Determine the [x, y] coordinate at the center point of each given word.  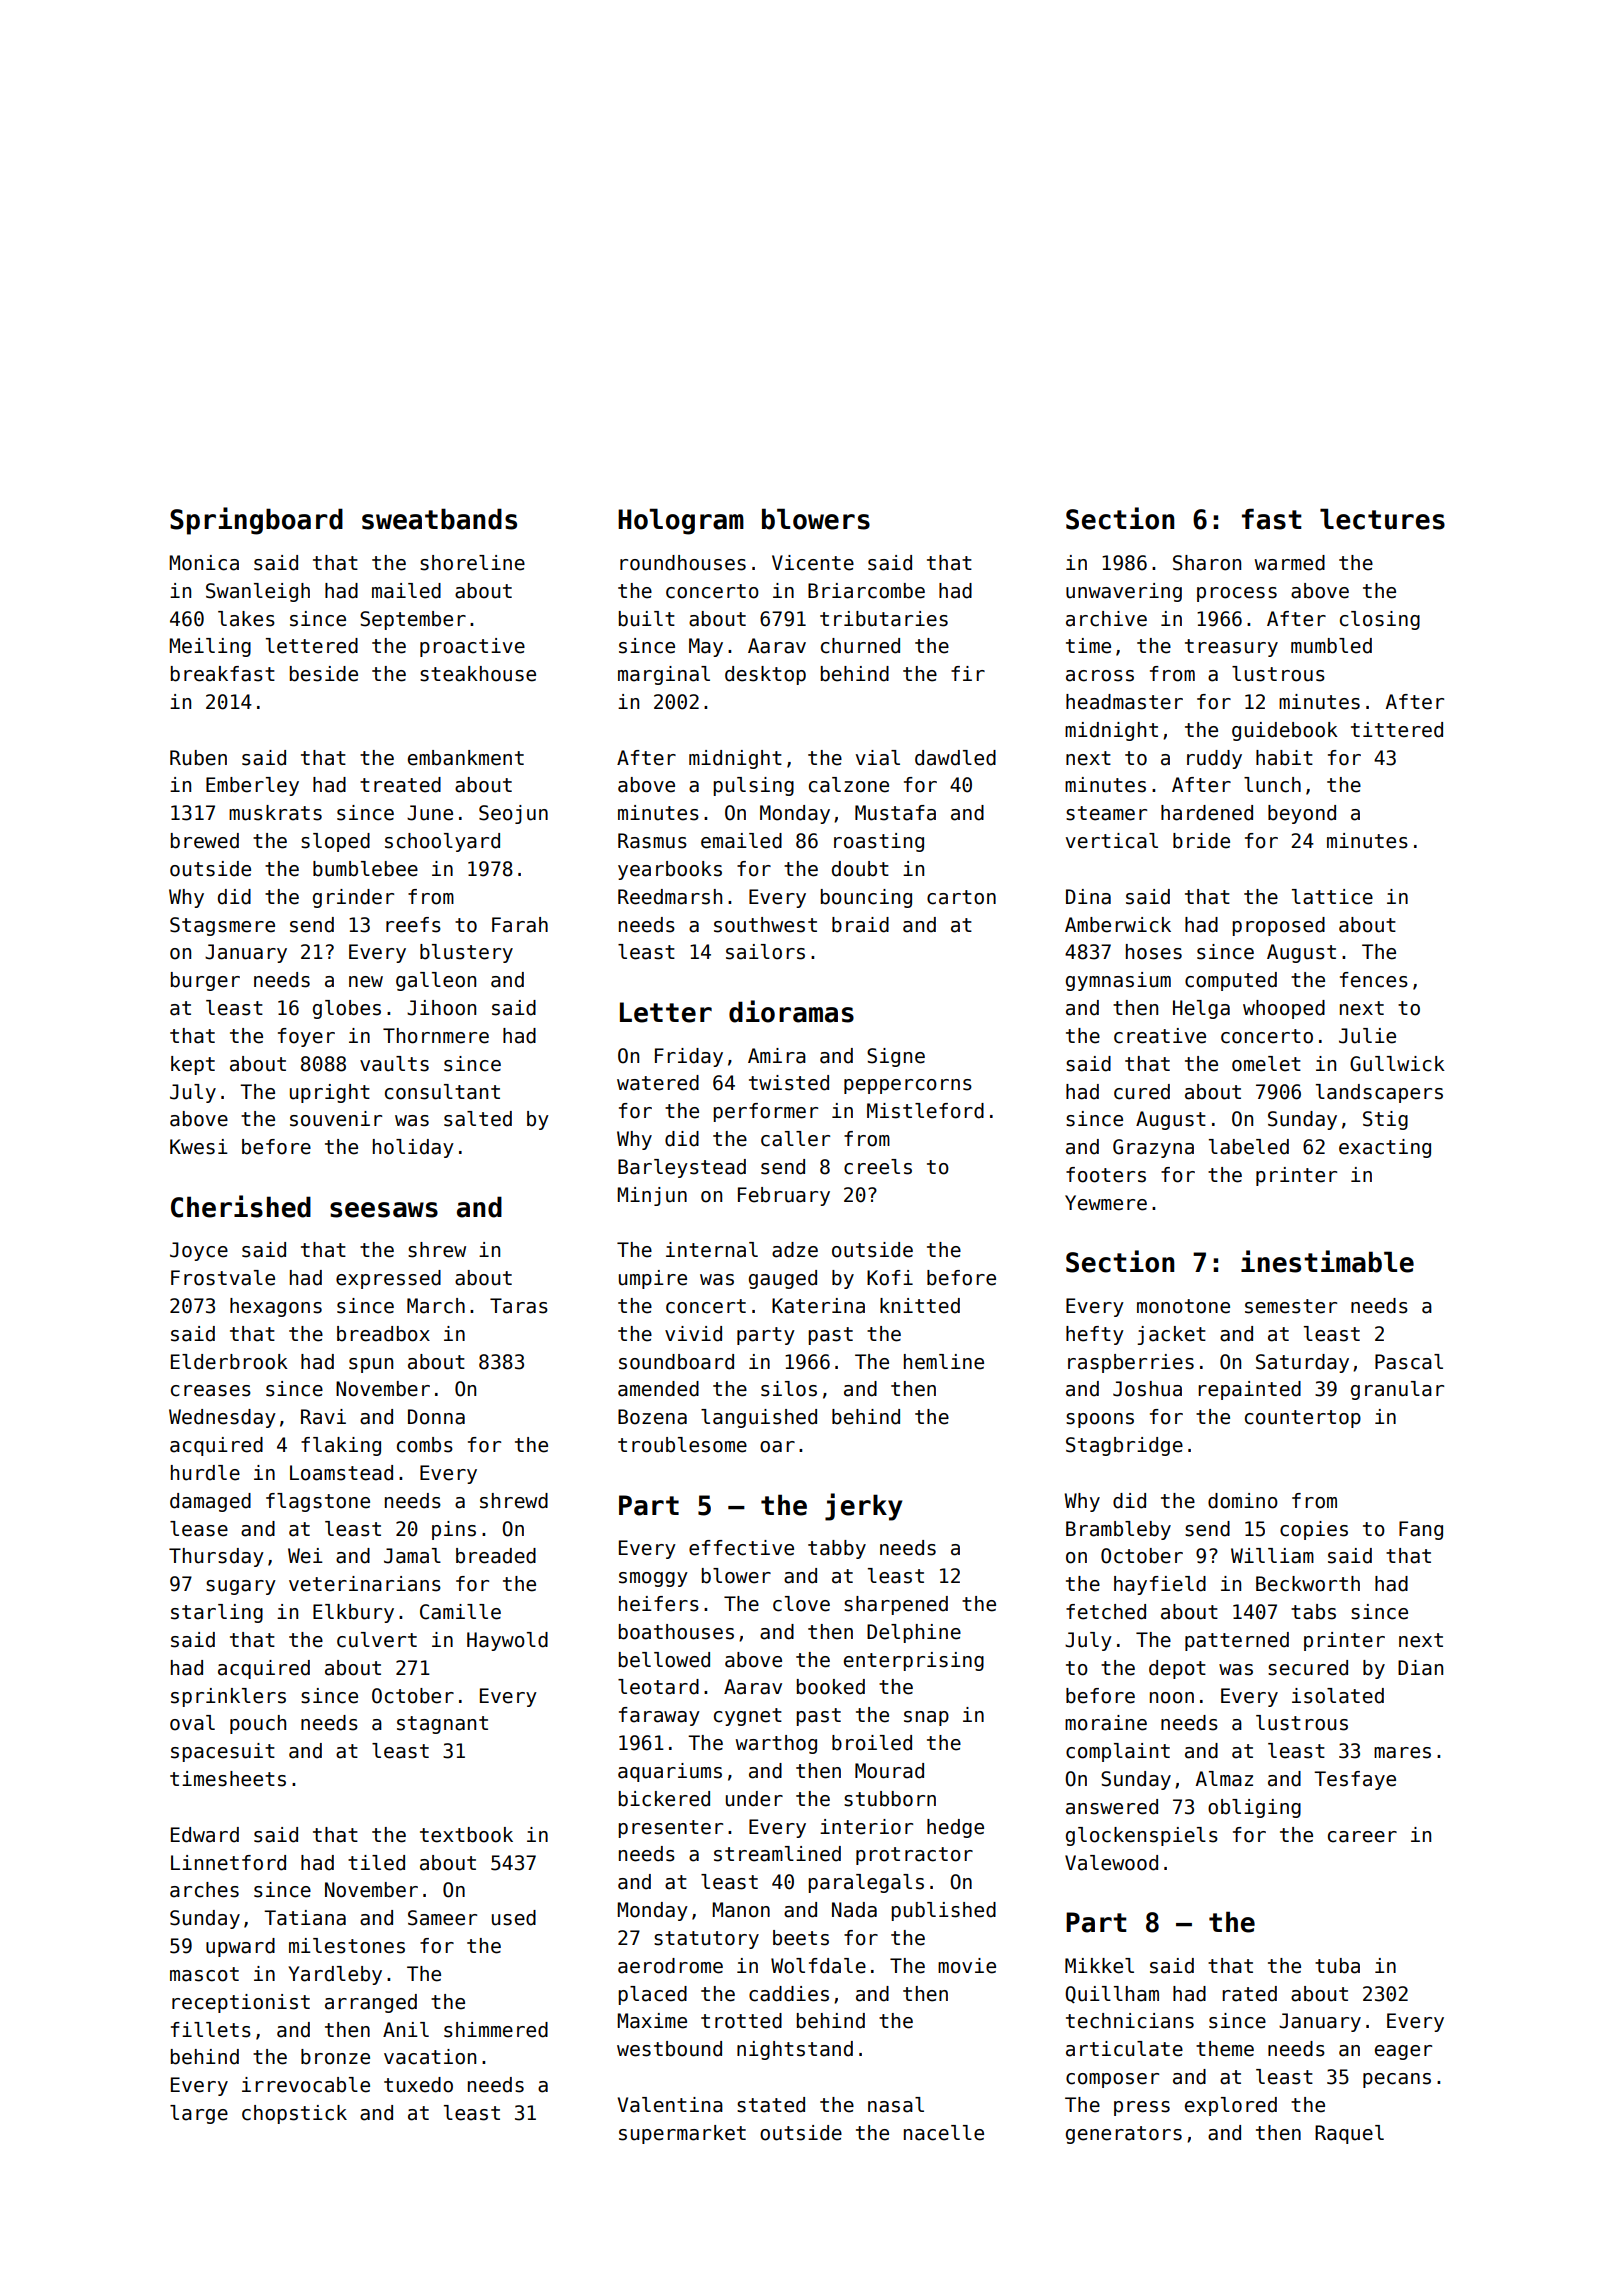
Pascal [1409, 1362]
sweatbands [439, 519]
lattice [1332, 897]
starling [217, 1613]
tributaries [884, 619]
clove [801, 1604]
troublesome [682, 1445]
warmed [1290, 563]
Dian [1420, 1668]
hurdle [205, 1473]
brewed [205, 841]
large [199, 2114]
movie [967, 1966]
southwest [765, 925]
